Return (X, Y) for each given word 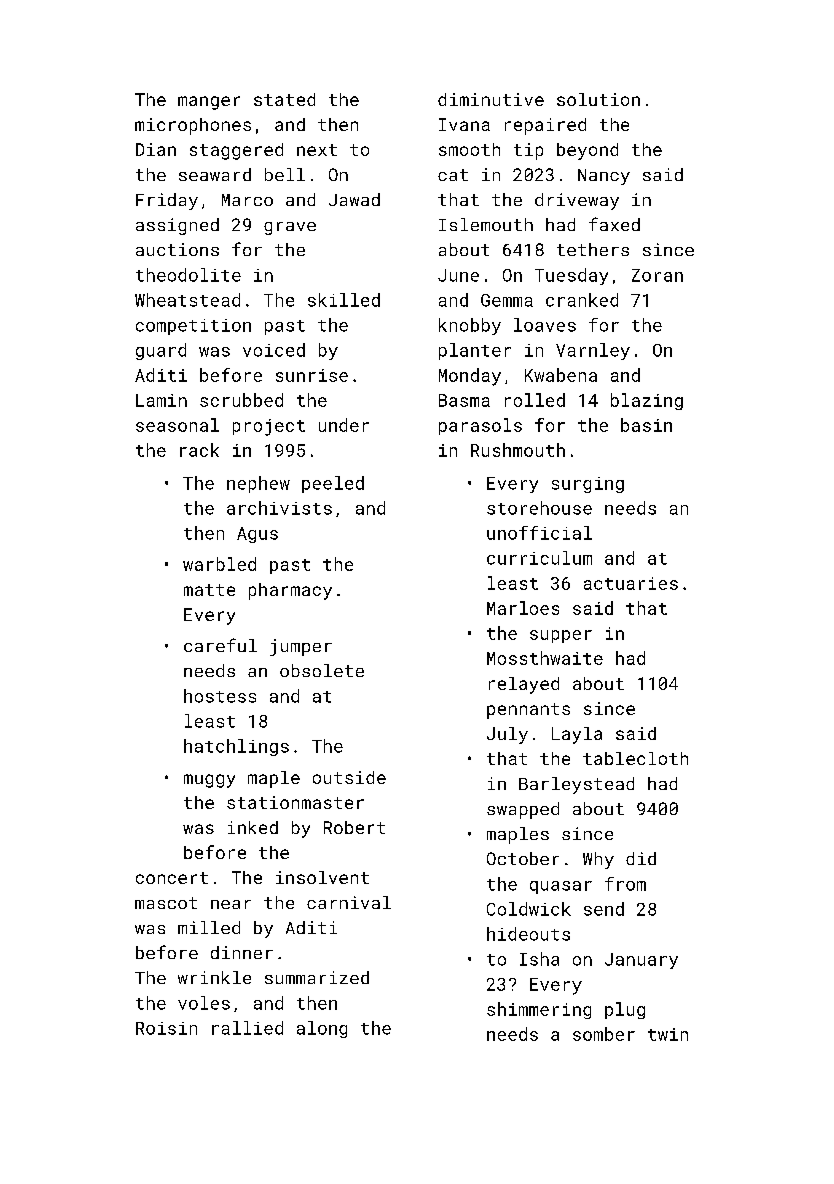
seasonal (177, 425)
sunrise (312, 375)
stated (284, 99)
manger (209, 103)
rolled (535, 400)
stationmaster (295, 802)
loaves (545, 325)
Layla (577, 735)
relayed (524, 685)
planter (475, 351)
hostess (220, 696)
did (641, 858)
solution (598, 99)
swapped (523, 810)
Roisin (166, 1028)
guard (161, 351)
